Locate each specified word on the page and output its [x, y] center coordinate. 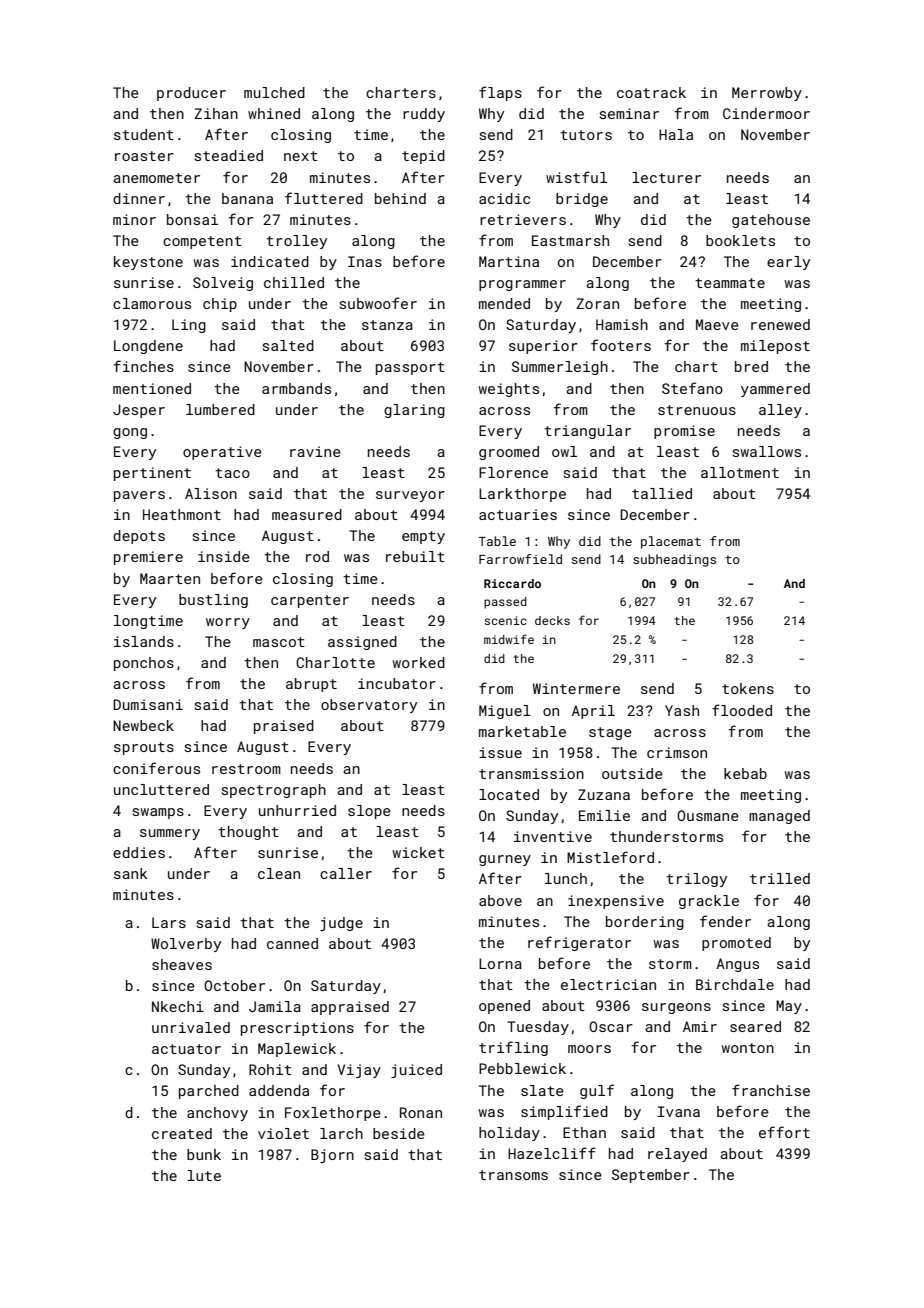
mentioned [152, 388]
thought [248, 833]
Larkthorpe [522, 495]
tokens [748, 688]
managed [779, 817]
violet [283, 1133]
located [509, 794]
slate [542, 1090]
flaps [500, 93]
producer [191, 94]
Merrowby [767, 94]
